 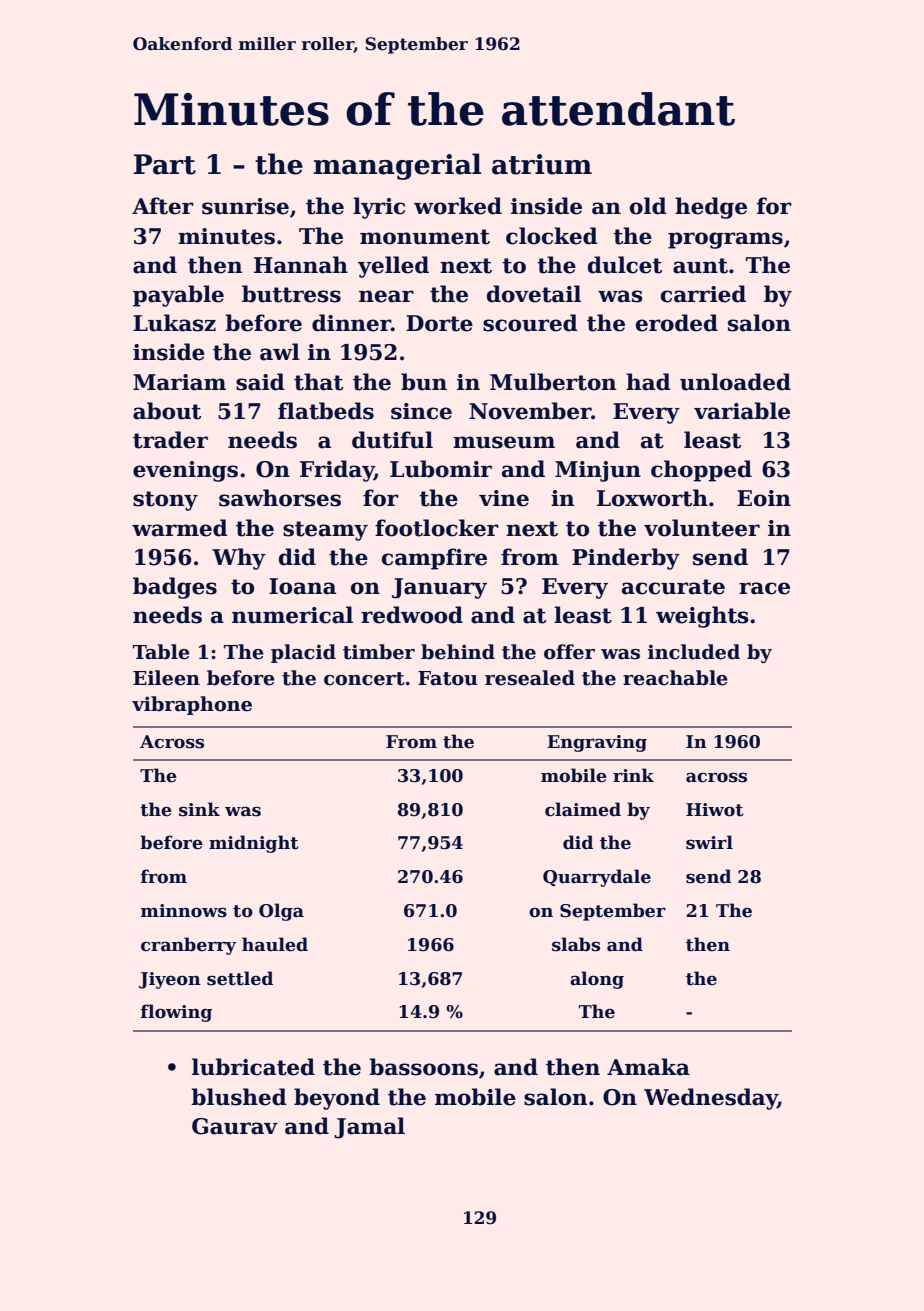 I want to click on minnows, so click(x=184, y=911).
